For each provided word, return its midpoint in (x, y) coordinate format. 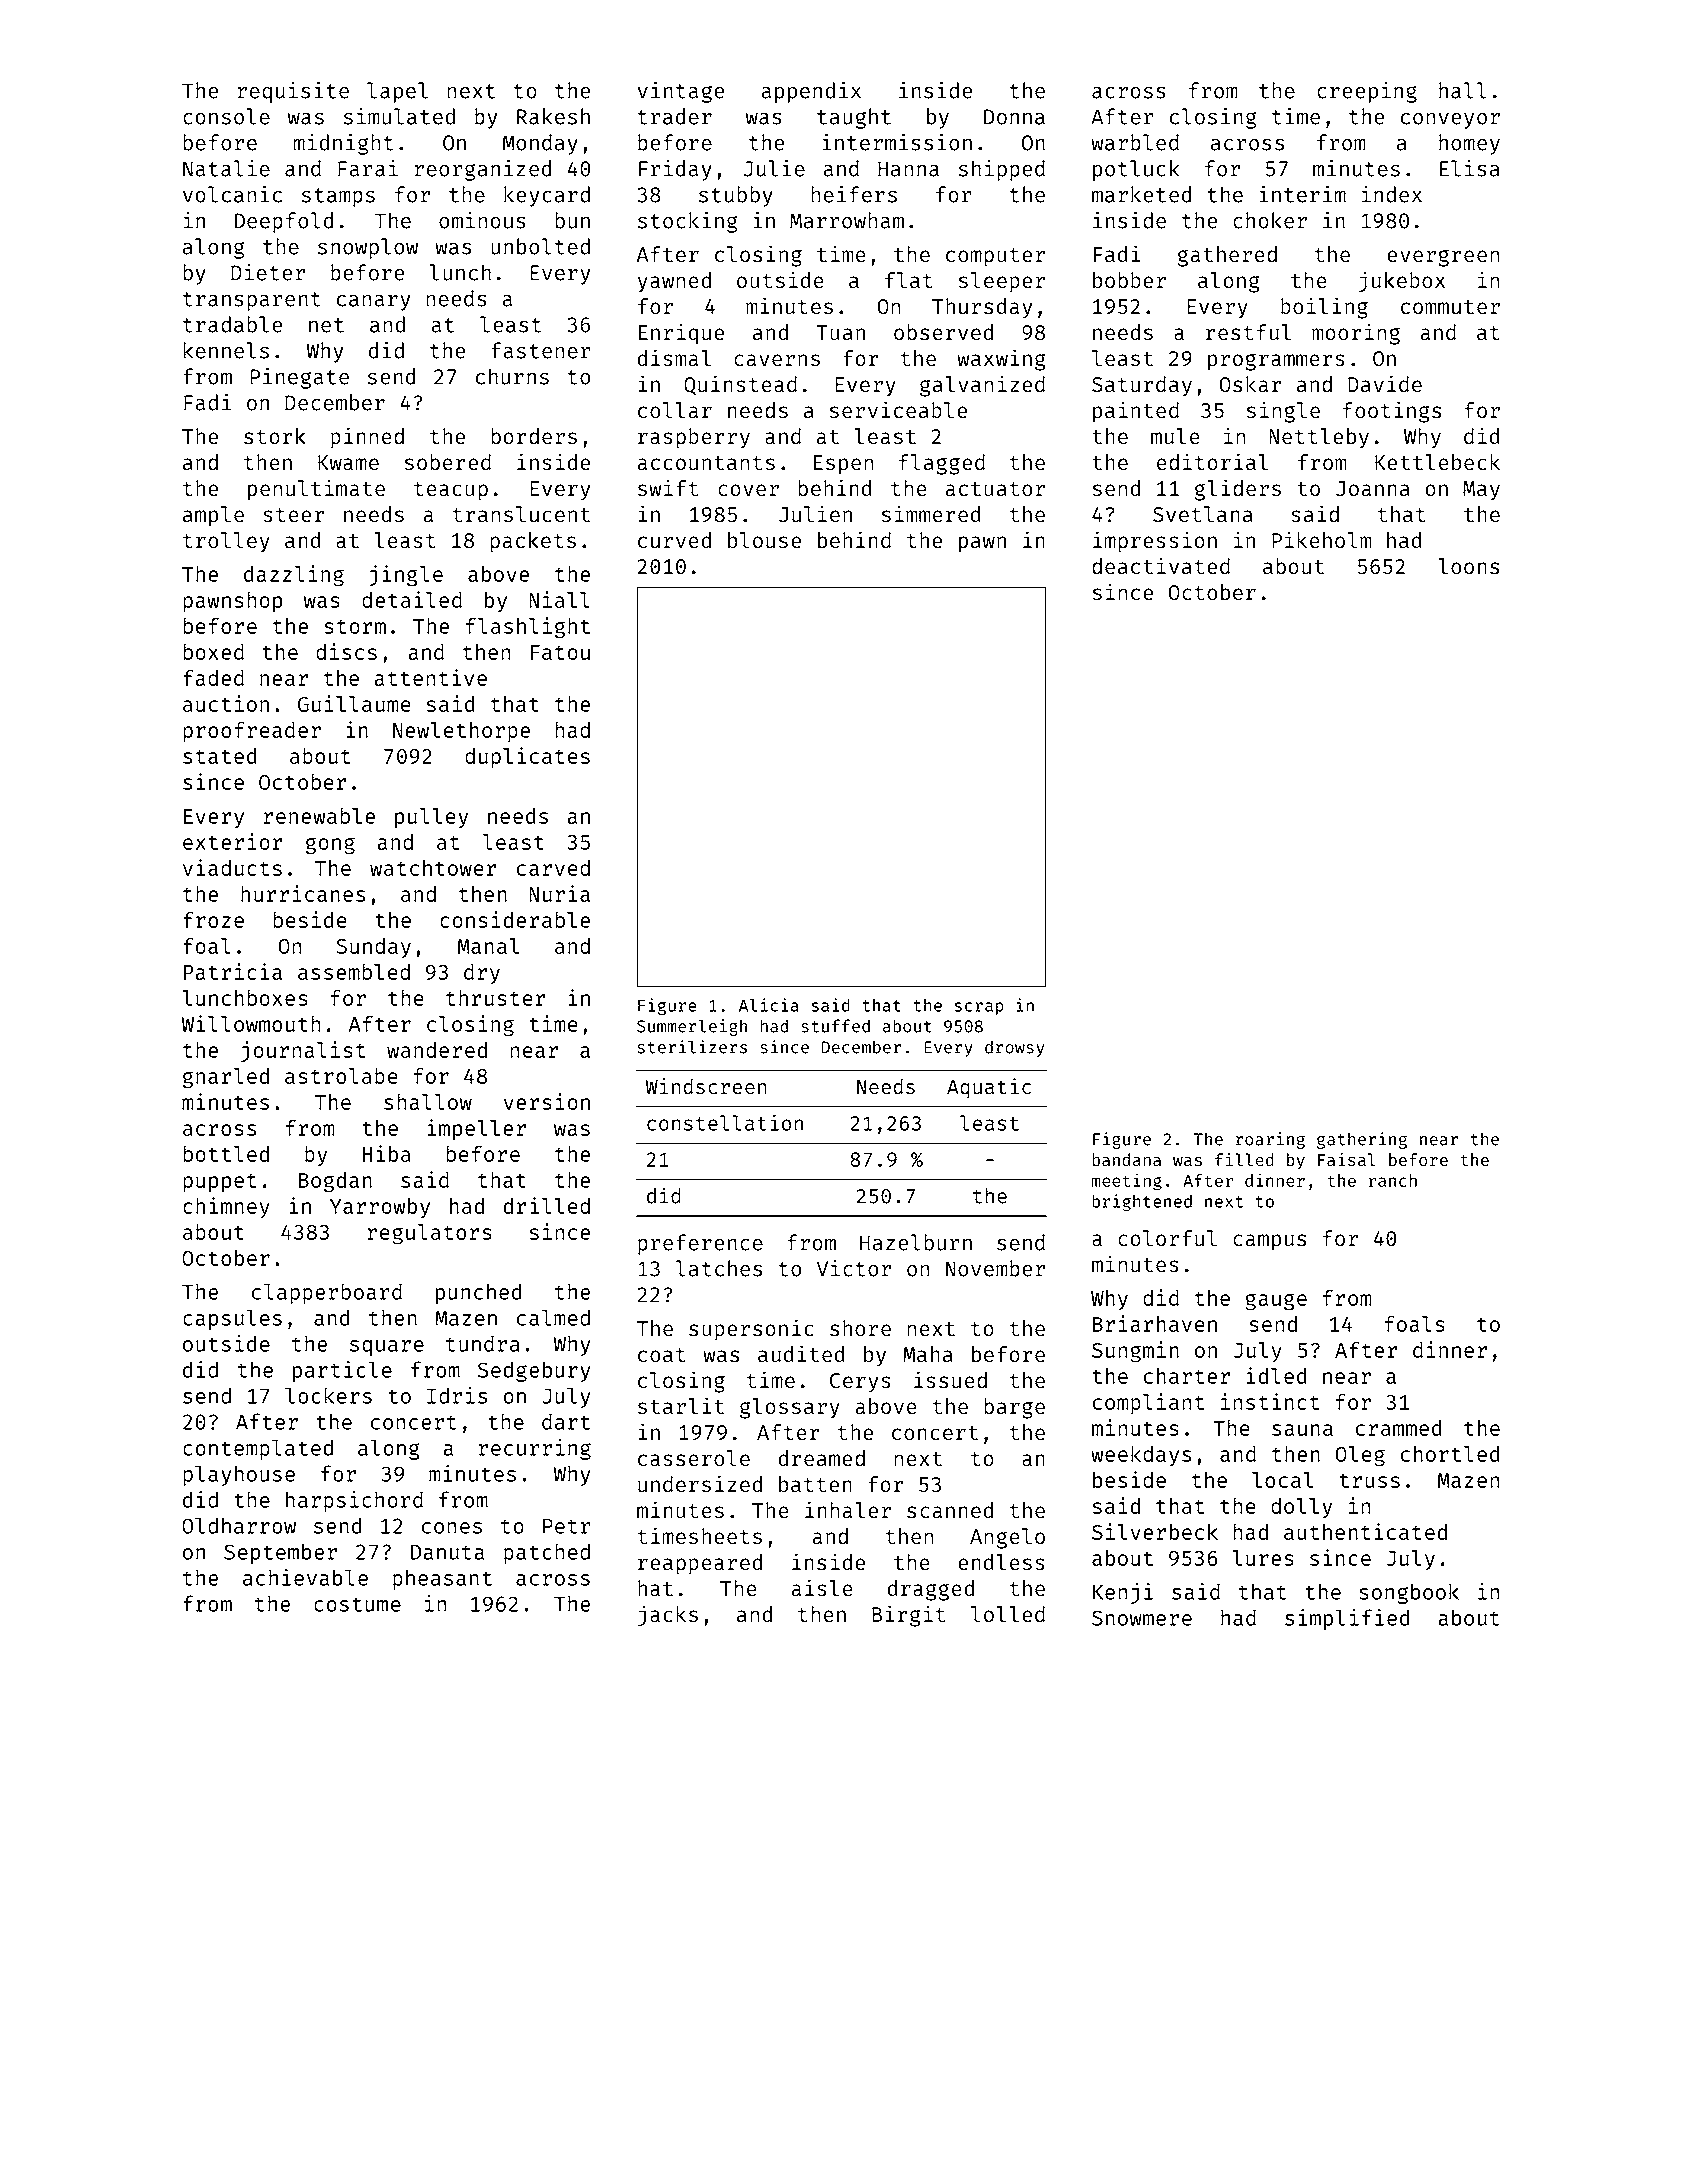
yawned (674, 282)
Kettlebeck (1437, 462)
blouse (764, 540)
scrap (979, 1008)
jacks (668, 1616)
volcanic (232, 194)
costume (357, 1604)
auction (226, 703)
